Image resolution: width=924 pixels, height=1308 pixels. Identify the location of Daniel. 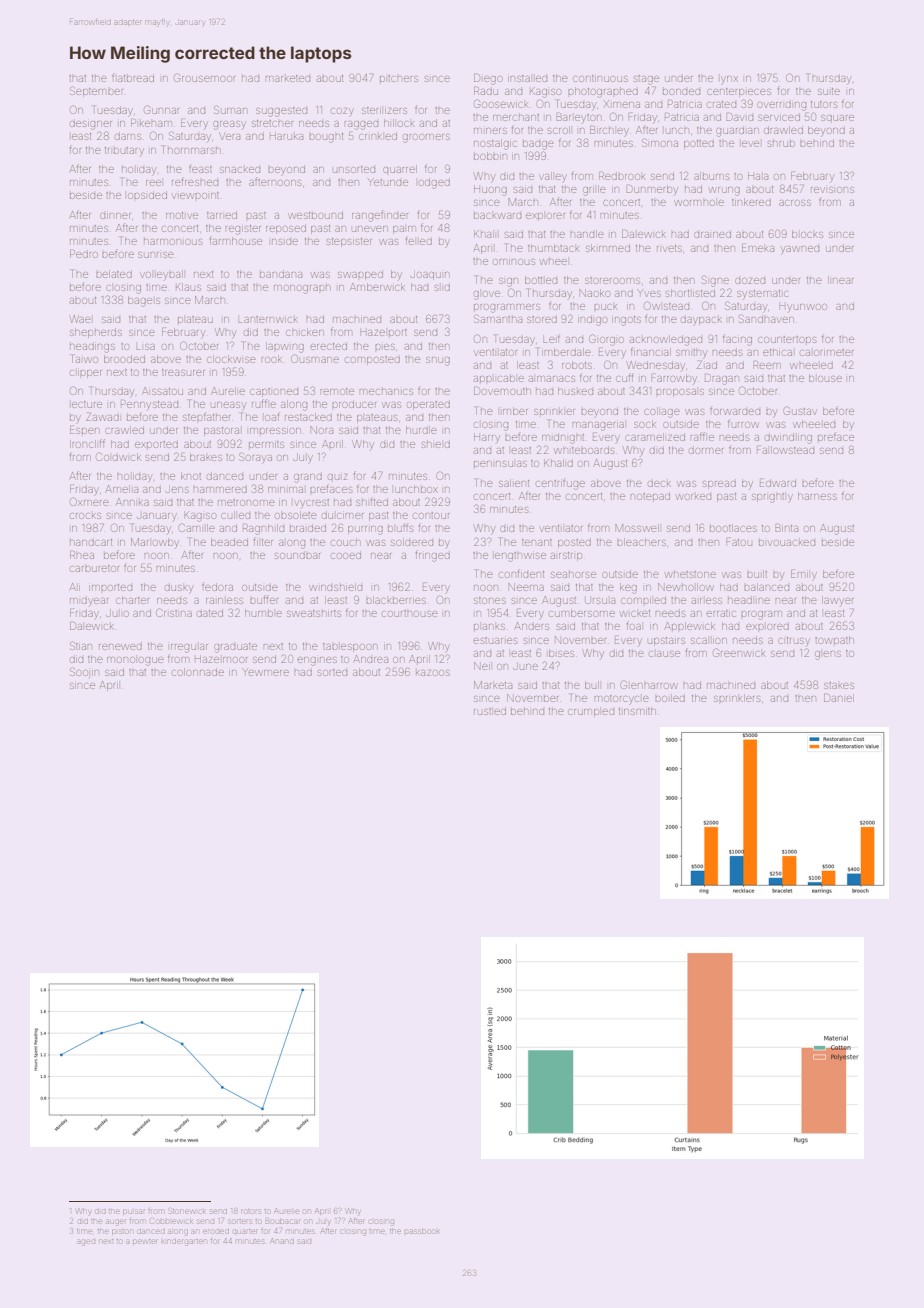
(839, 698).
